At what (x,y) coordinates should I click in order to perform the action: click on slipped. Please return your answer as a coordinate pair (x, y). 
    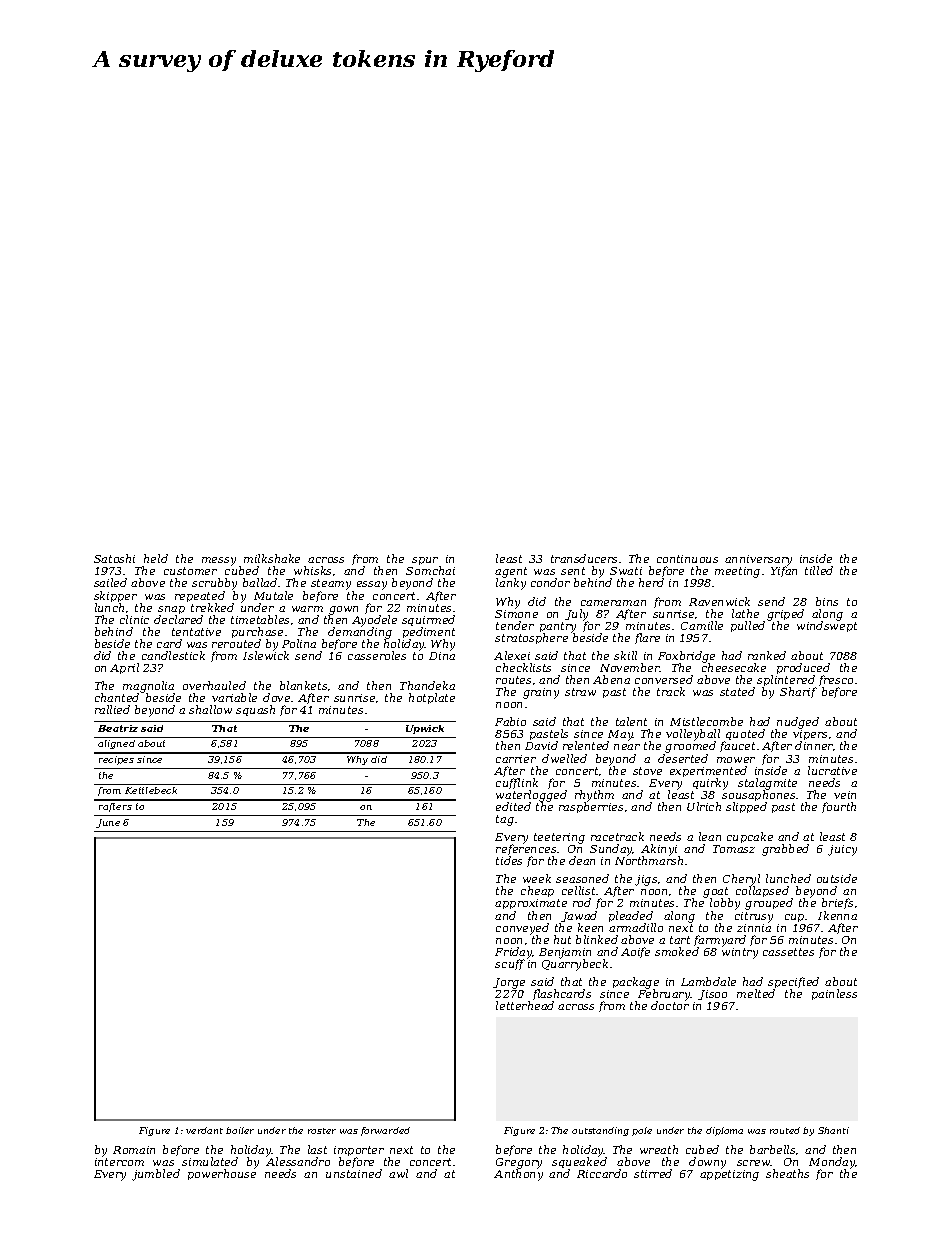
    Looking at the image, I should click on (746, 807).
